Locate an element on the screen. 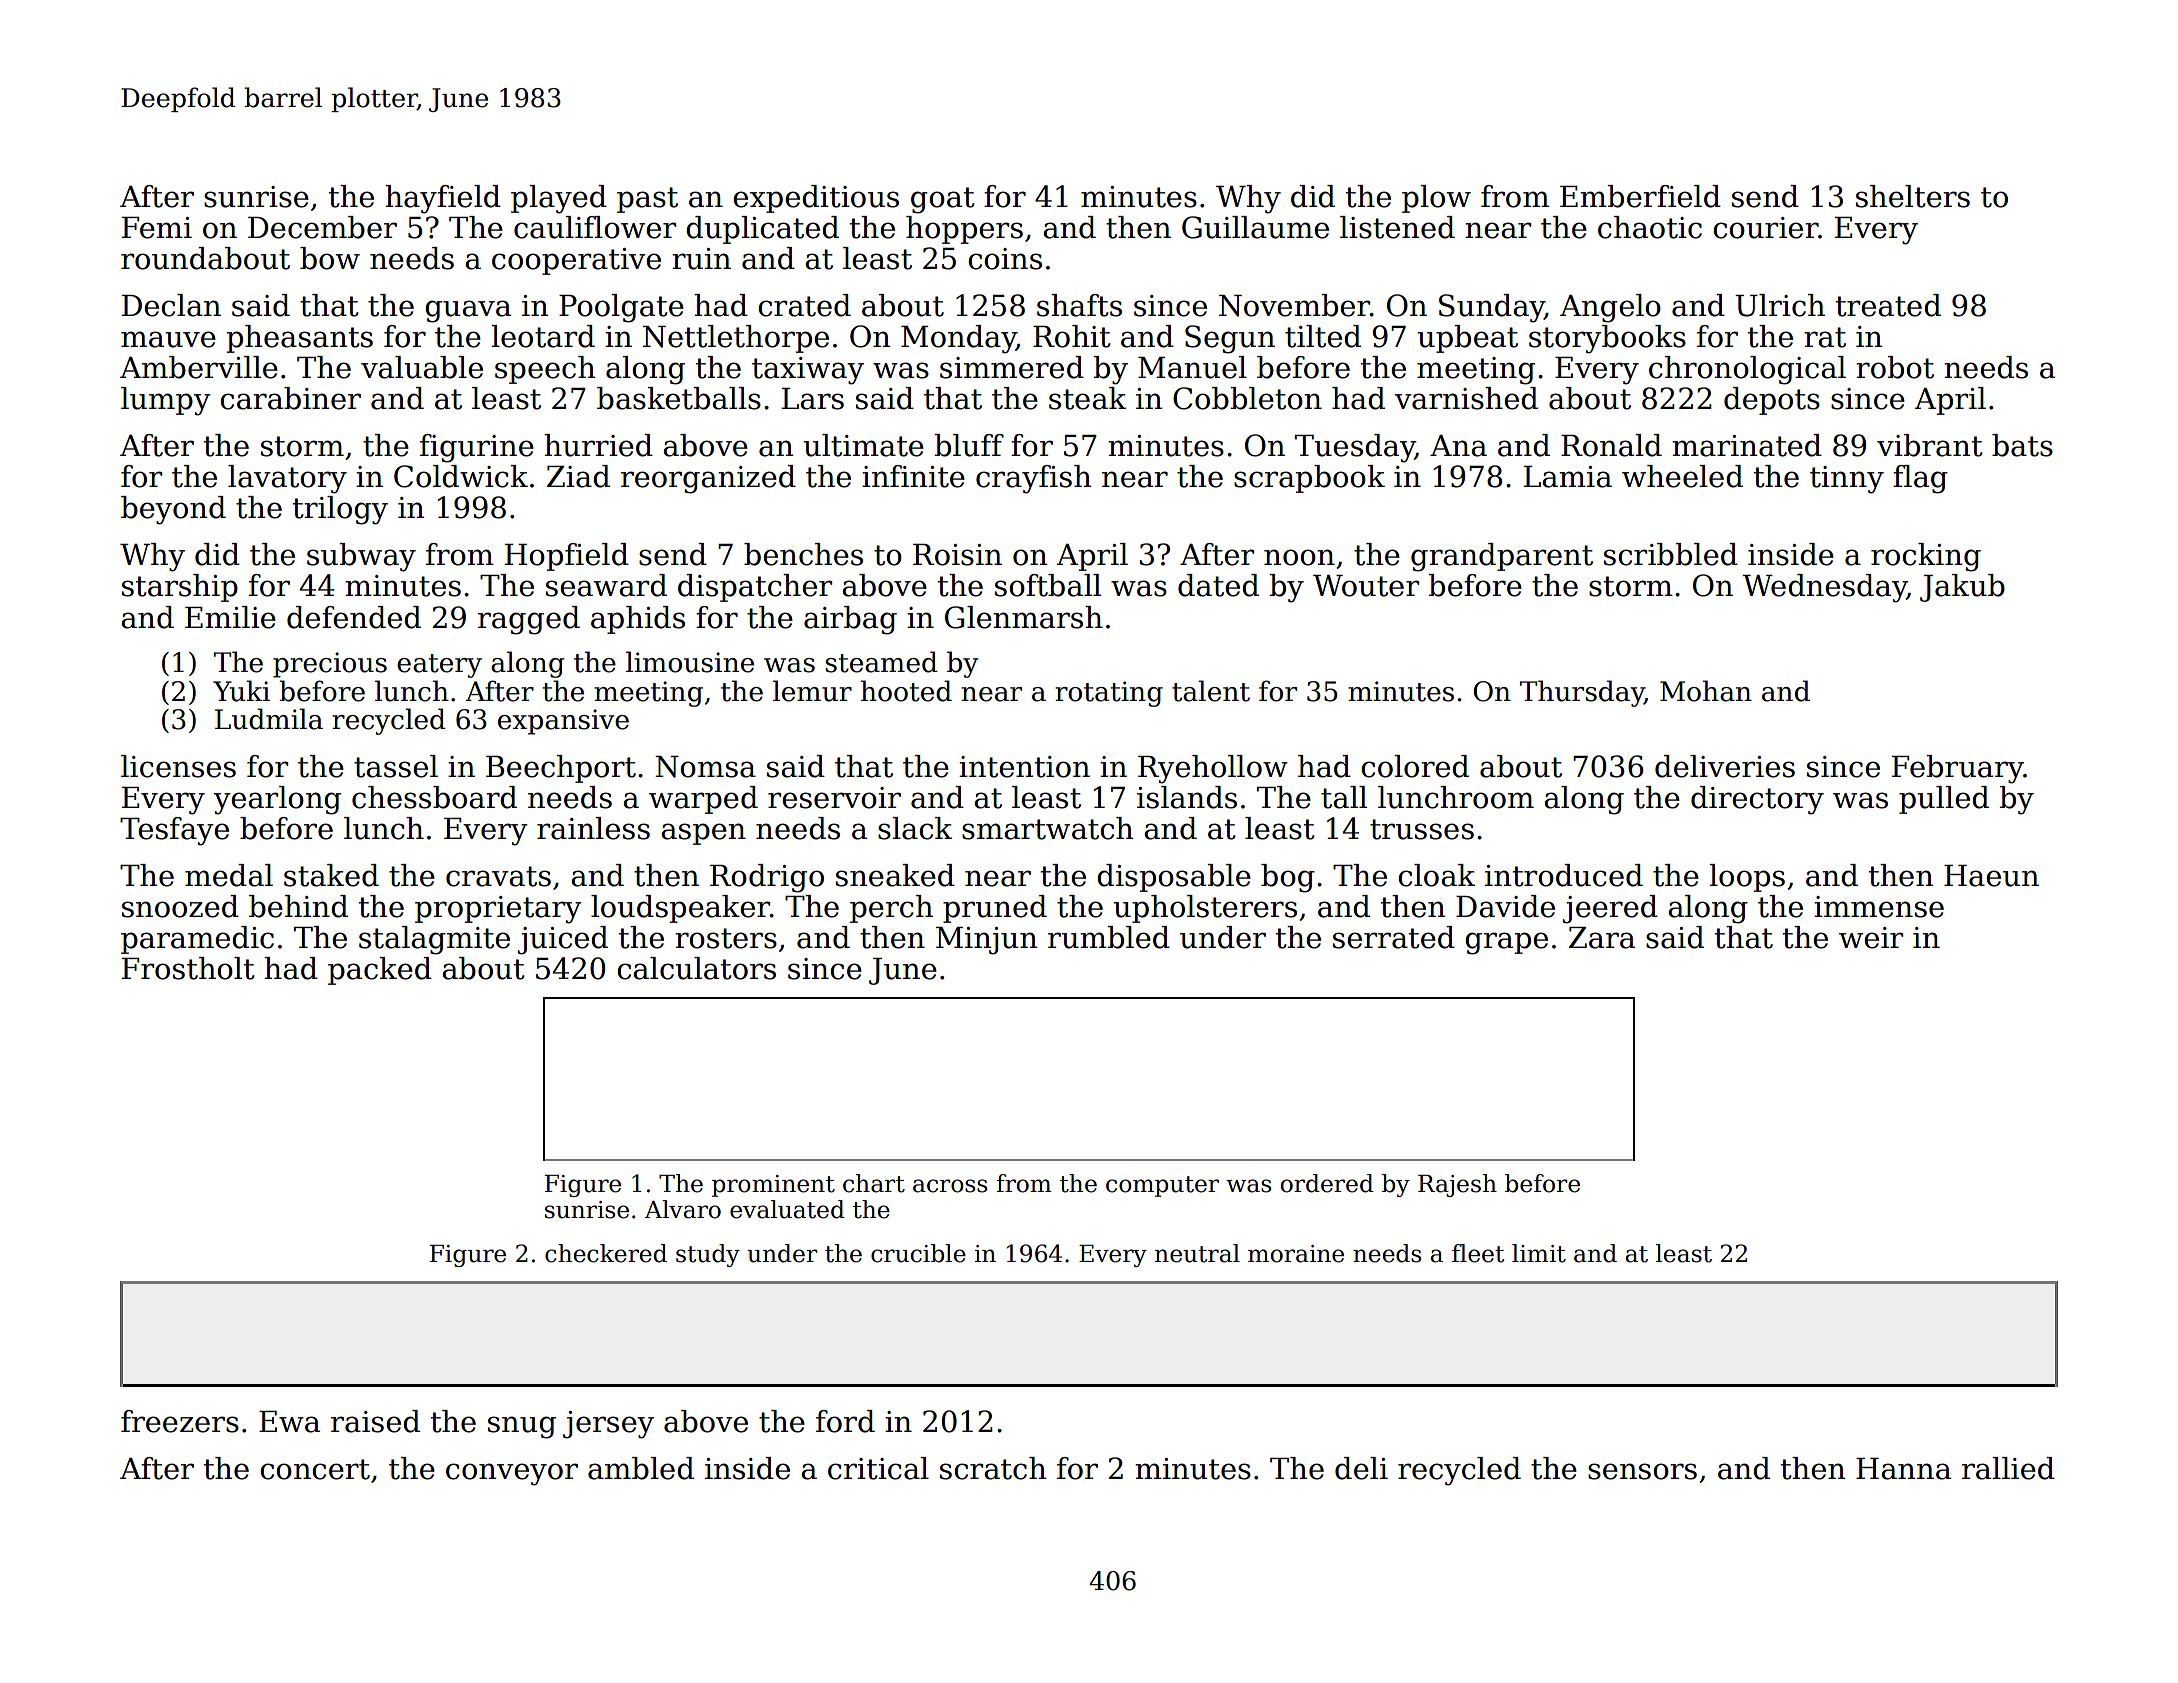 The image size is (2178, 1683). Hanna is located at coordinates (1903, 1469).
